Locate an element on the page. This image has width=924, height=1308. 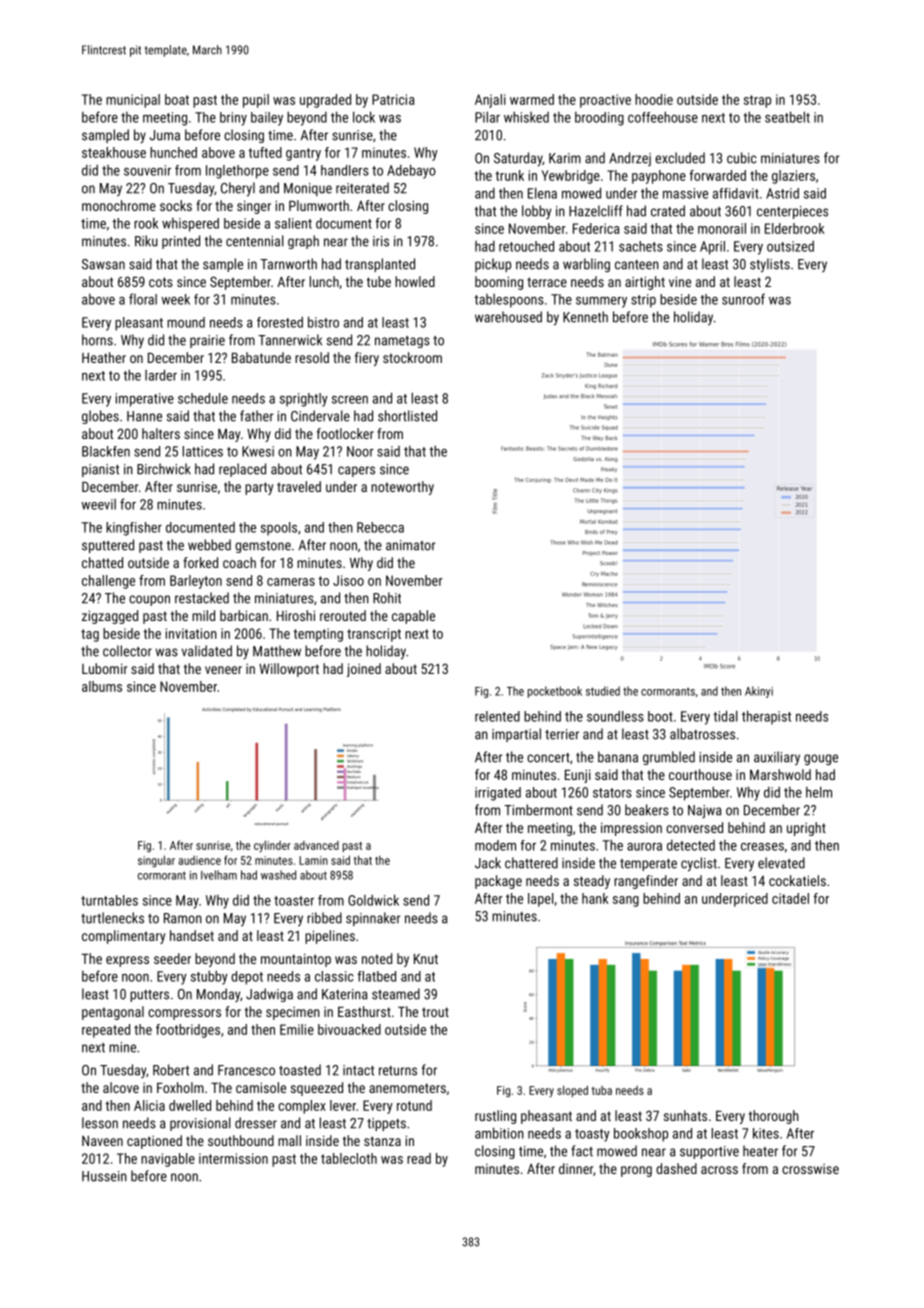
hoodie is located at coordinates (654, 99).
